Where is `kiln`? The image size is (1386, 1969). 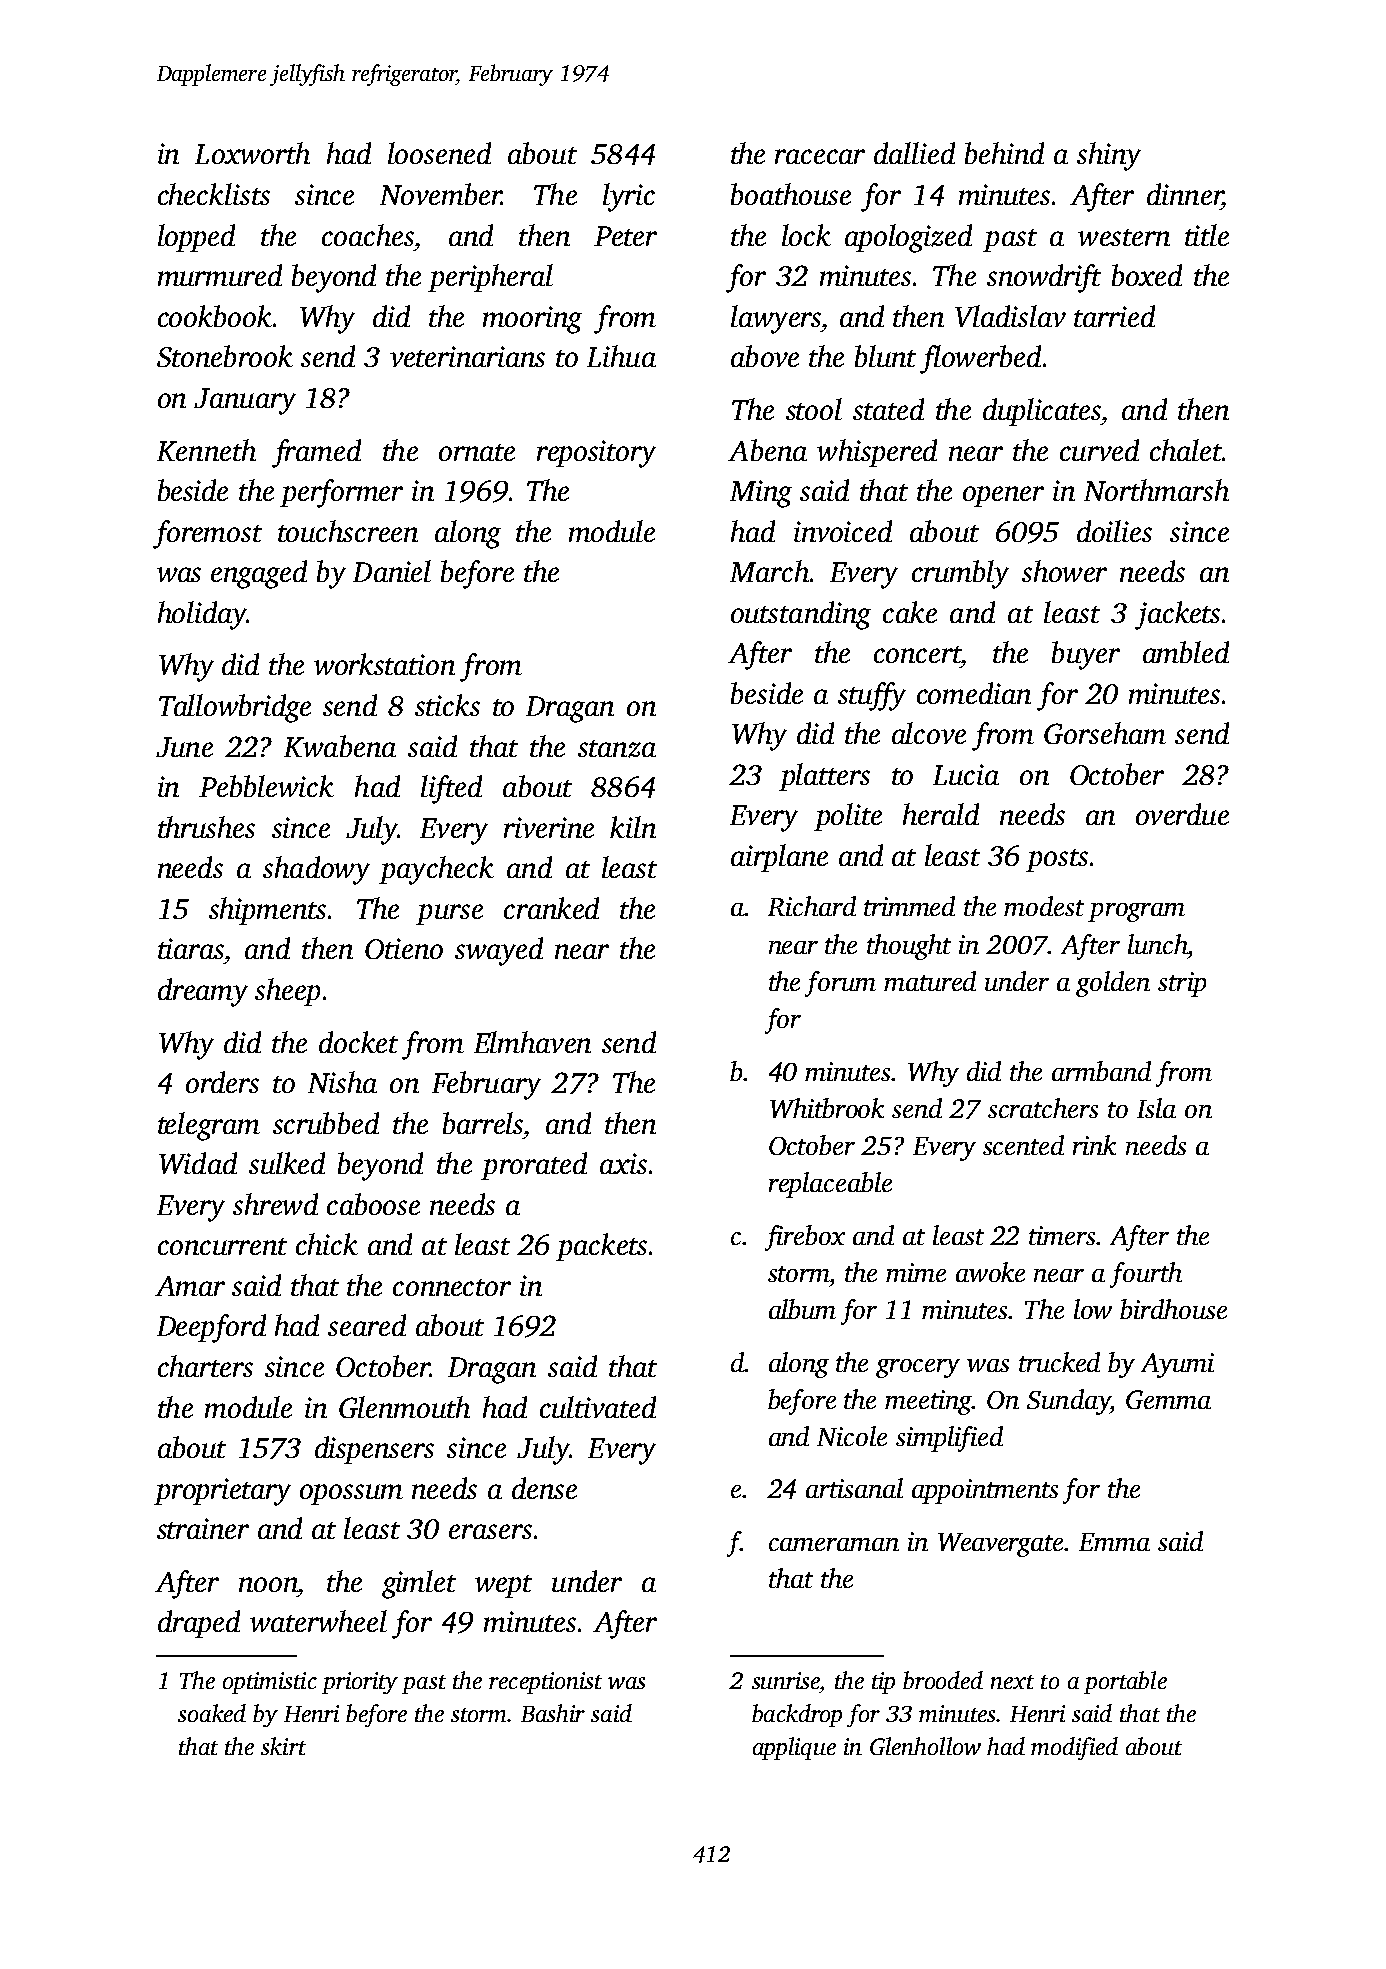
kiln is located at coordinates (633, 827).
